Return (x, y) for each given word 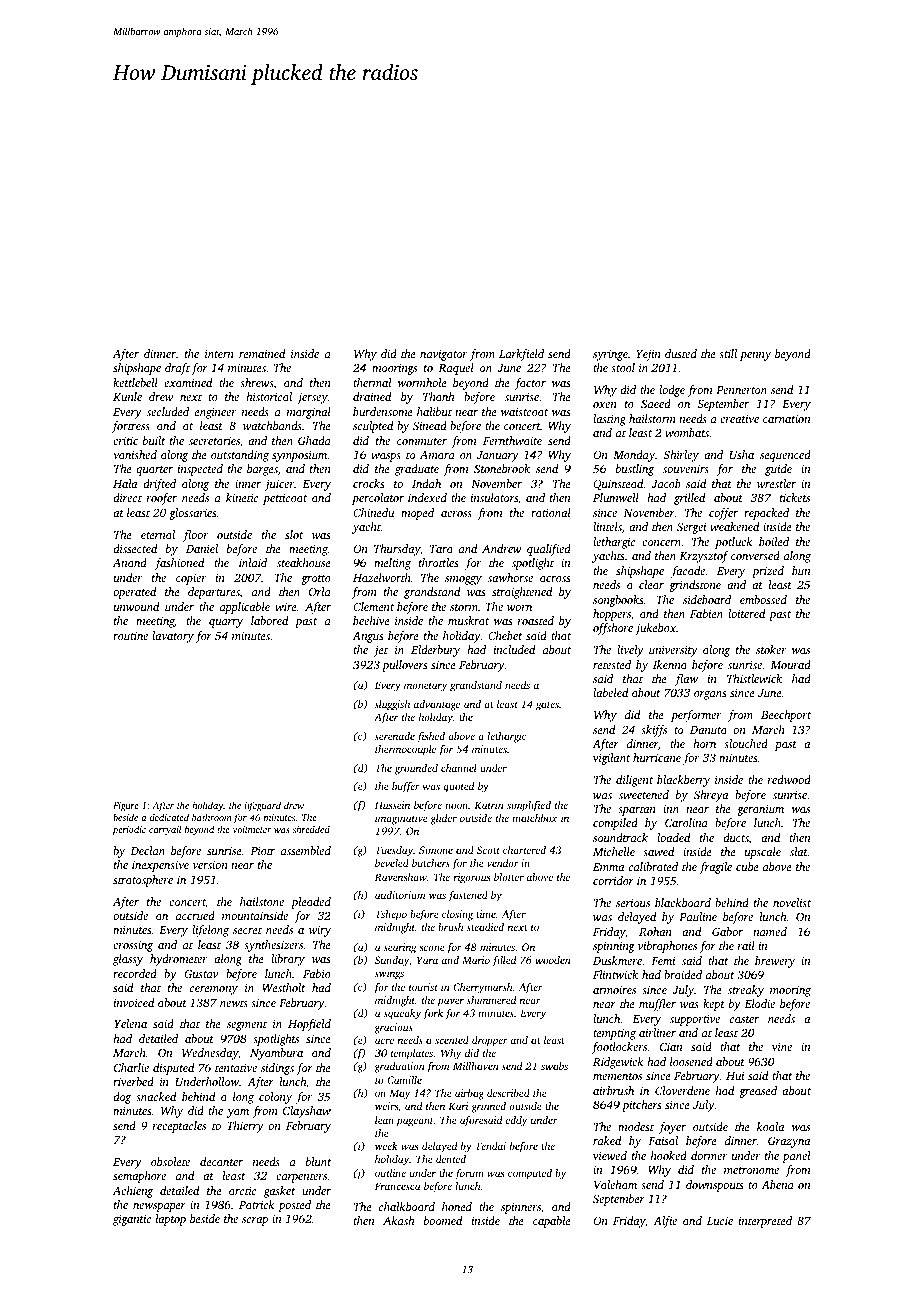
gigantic (132, 1220)
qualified (549, 550)
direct (127, 497)
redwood (789, 779)
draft (177, 369)
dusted (681, 353)
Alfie (665, 1222)
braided (683, 974)
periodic (129, 830)
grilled (689, 499)
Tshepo (391, 915)
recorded (135, 973)
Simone (436, 850)
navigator (444, 355)
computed (530, 1174)
